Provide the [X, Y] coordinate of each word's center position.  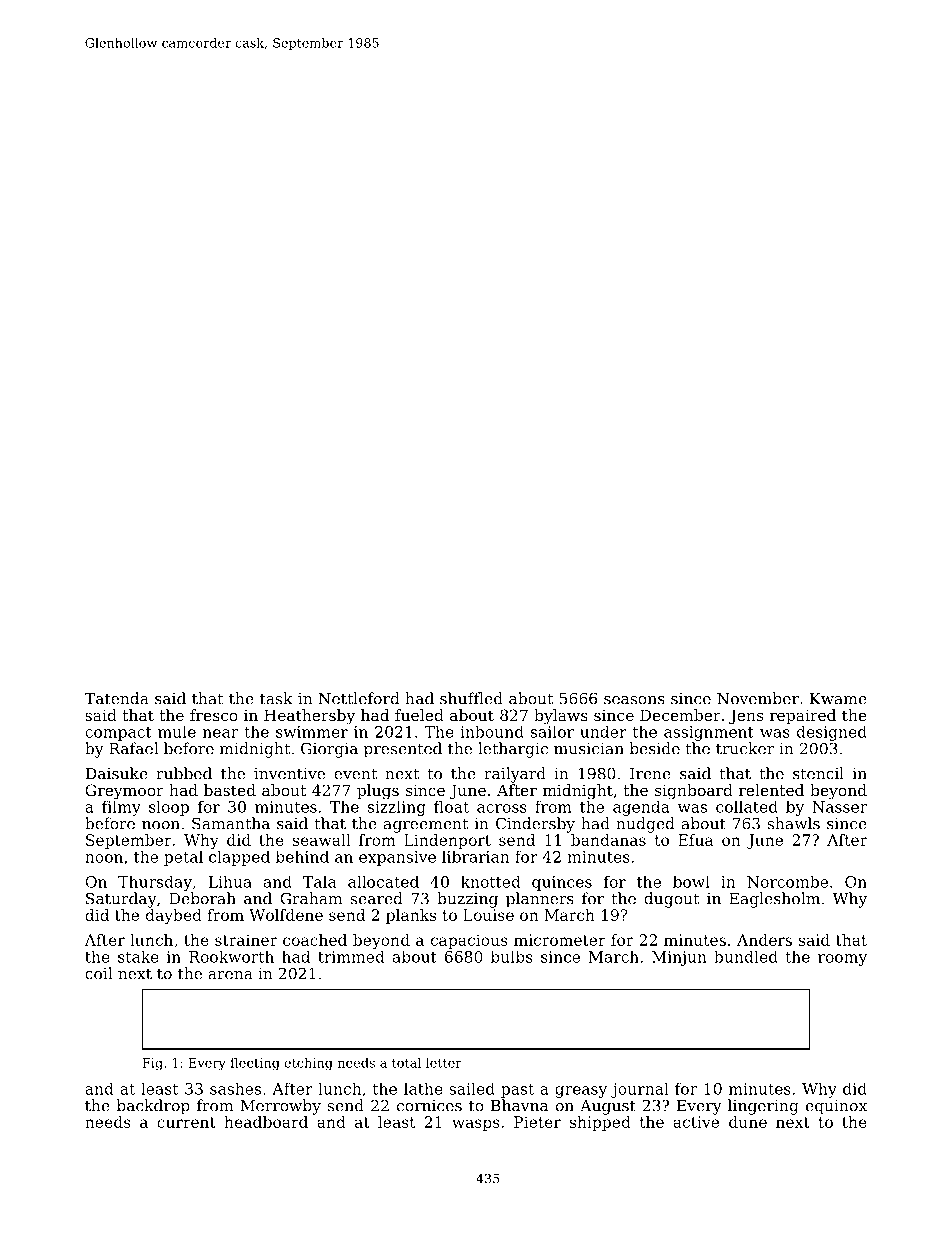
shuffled [471, 698]
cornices [429, 1106]
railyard [515, 775]
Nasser [839, 807]
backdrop [153, 1107]
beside [655, 748]
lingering [763, 1107]
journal [640, 1090]
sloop [169, 808]
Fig [153, 1064]
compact [118, 734]
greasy [581, 1092]
